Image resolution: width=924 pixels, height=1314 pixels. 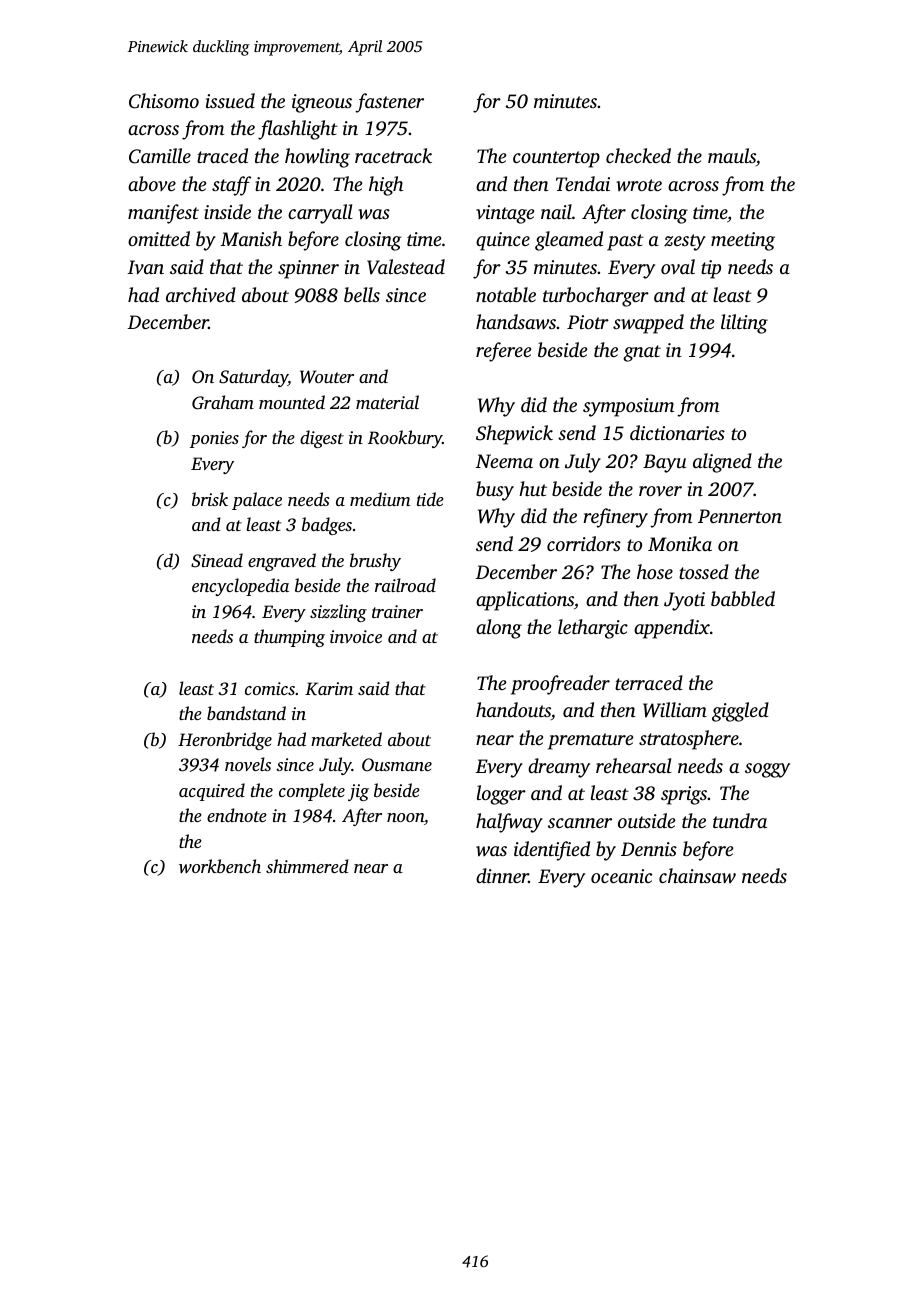 I want to click on howling, so click(x=317, y=158).
